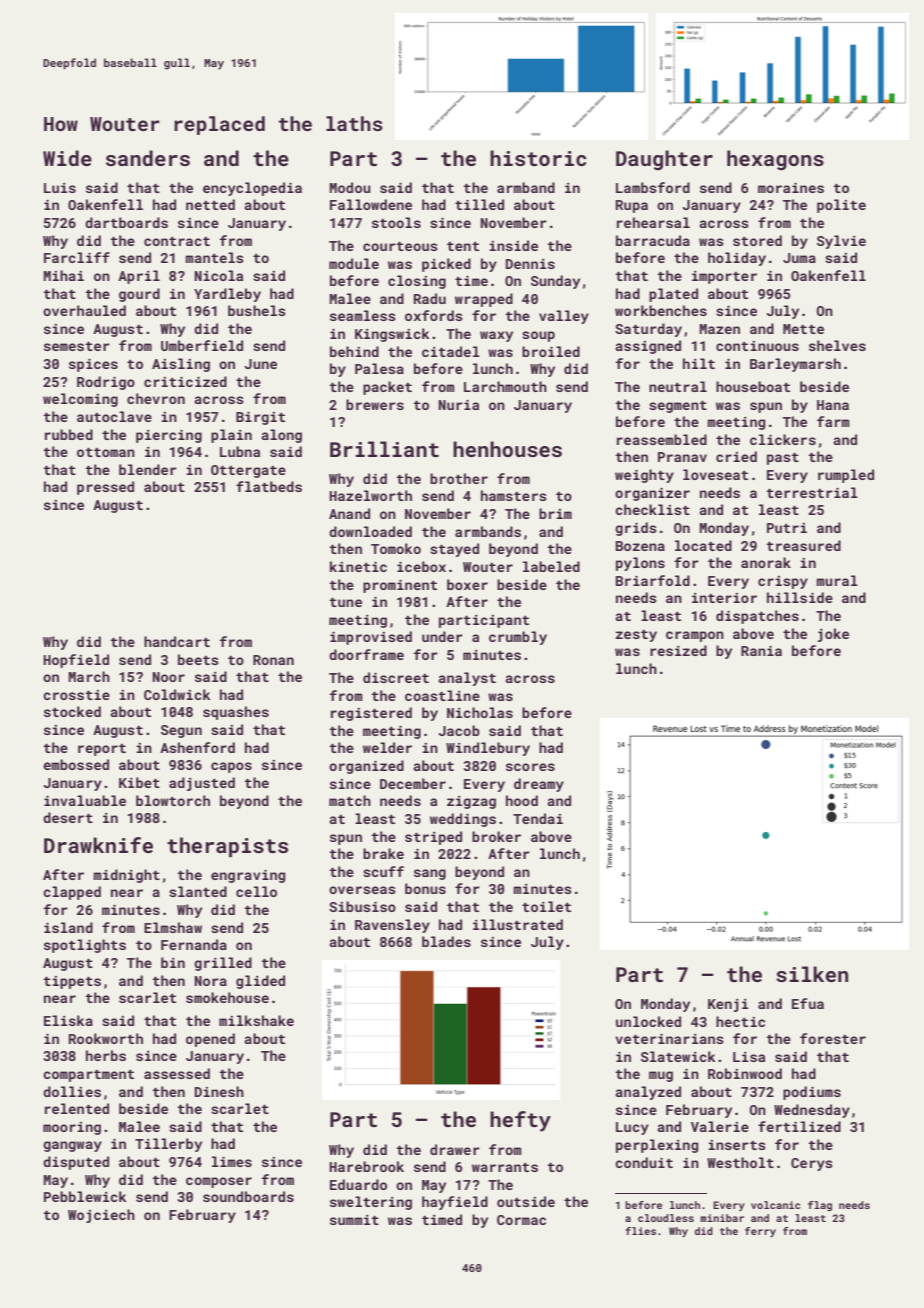 The height and width of the image is (1308, 924). Describe the element at coordinates (72, 982) in the image. I see `tippets` at that location.
